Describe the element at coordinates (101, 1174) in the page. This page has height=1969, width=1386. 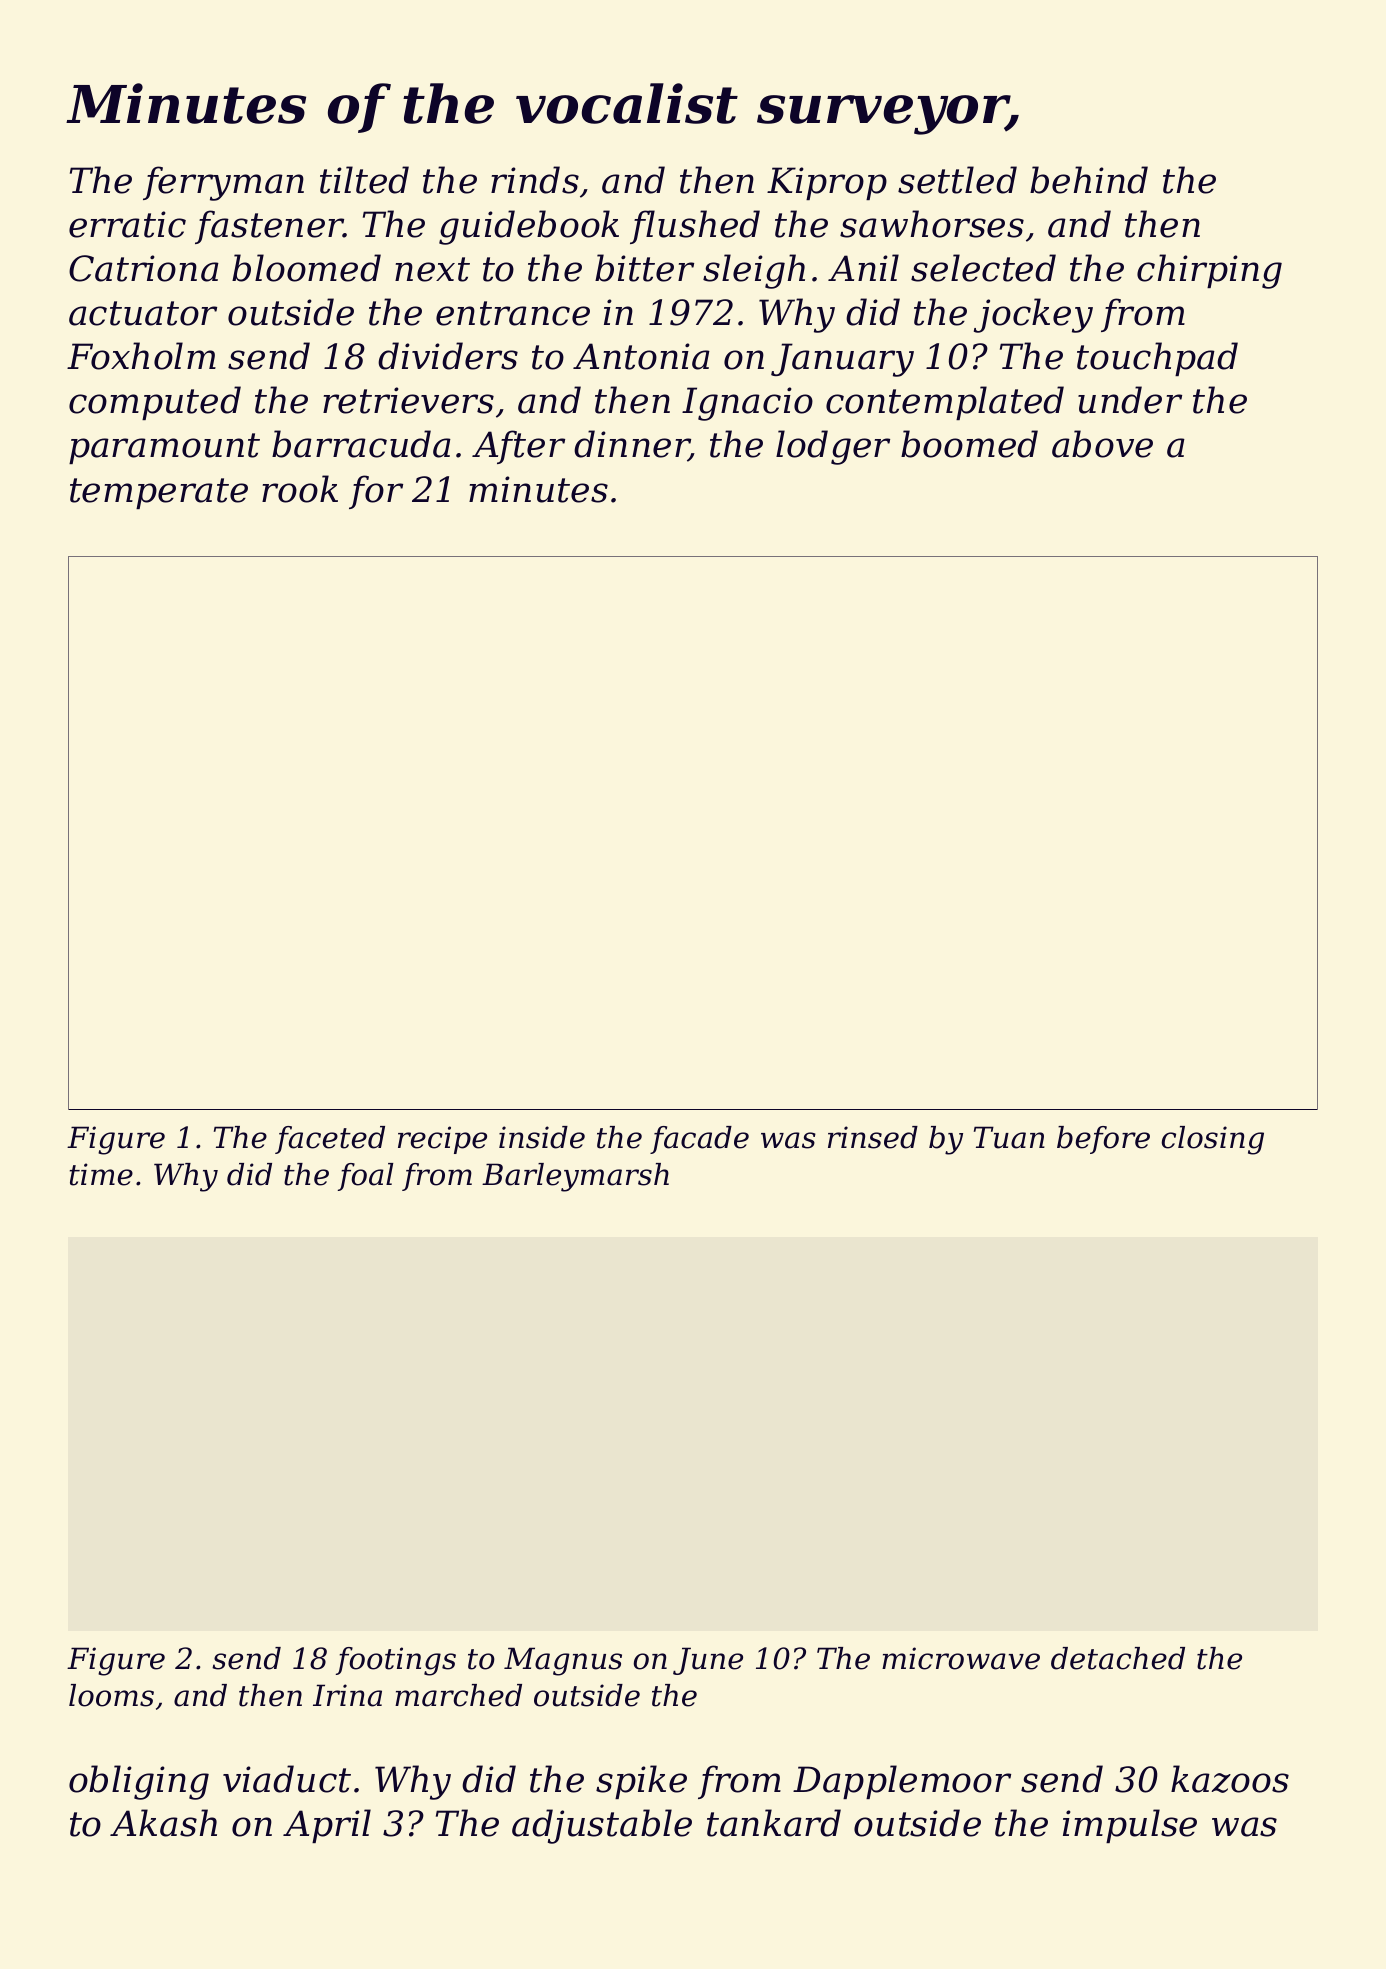
I see `time` at that location.
